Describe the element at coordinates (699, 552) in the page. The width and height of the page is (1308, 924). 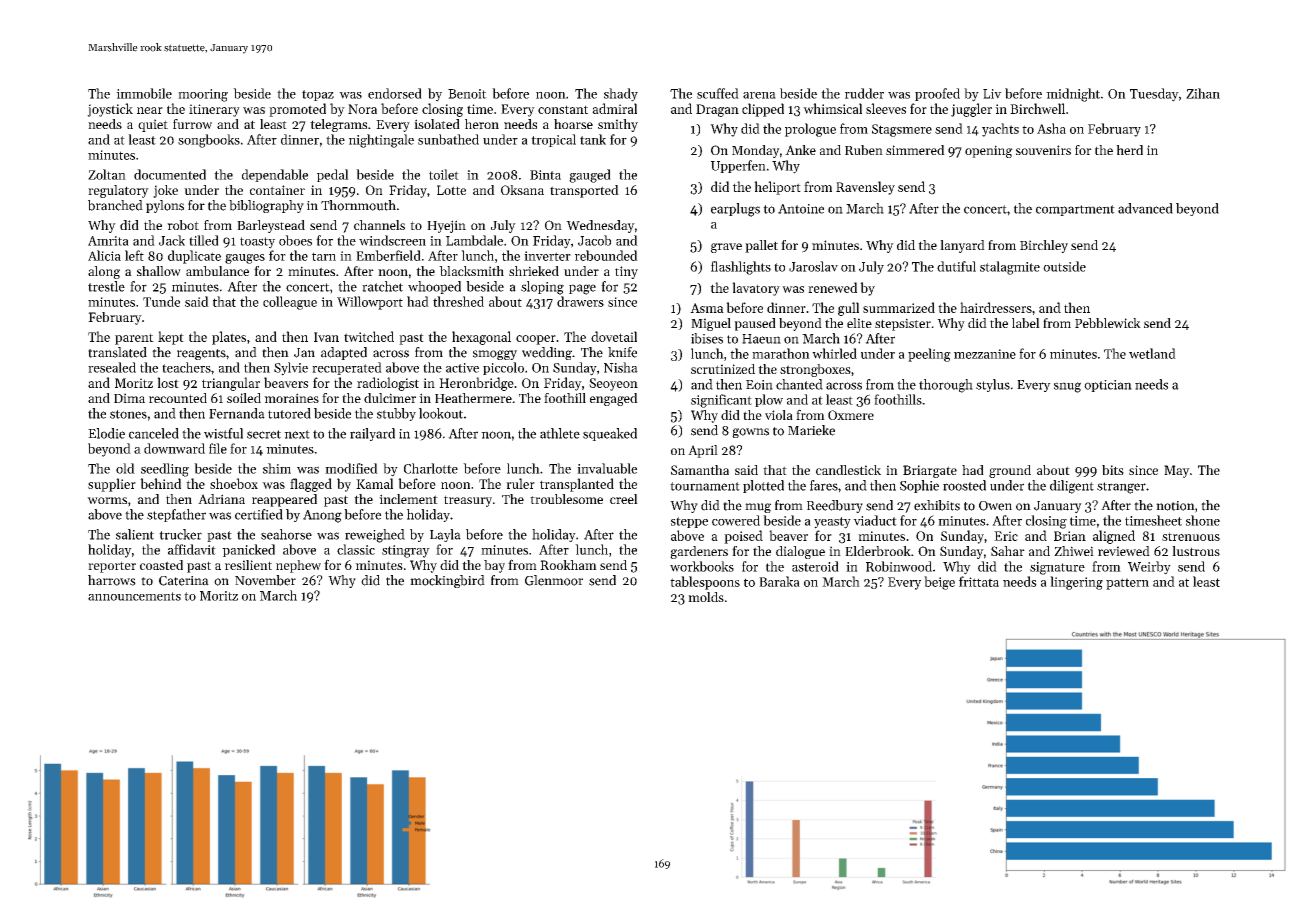
I see `gardeners` at that location.
